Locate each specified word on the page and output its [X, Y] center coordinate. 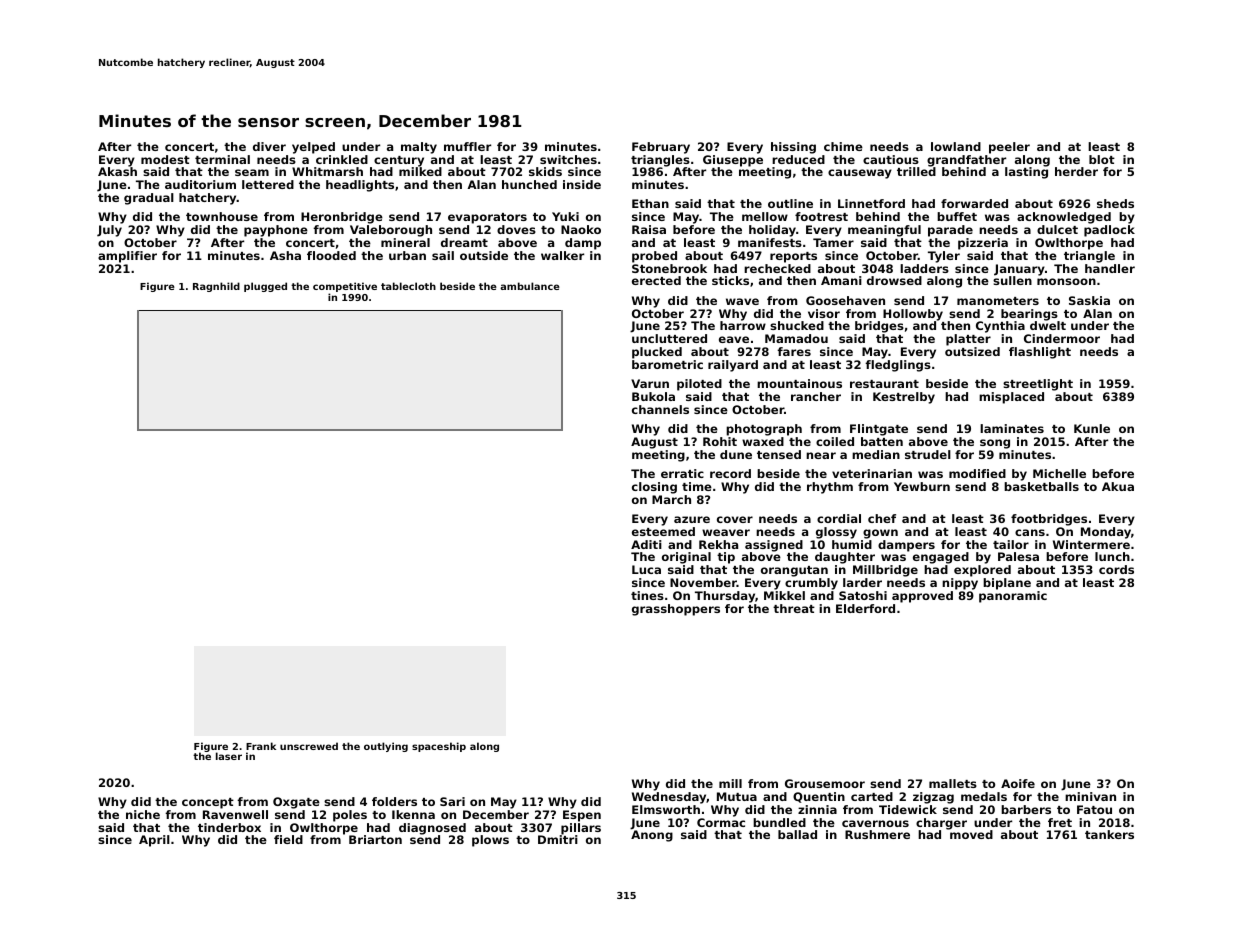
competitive [345, 287]
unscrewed [309, 746]
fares [794, 351]
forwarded [974, 203]
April [154, 841]
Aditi [646, 544]
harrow [743, 325]
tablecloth [408, 286]
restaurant [884, 384]
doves [516, 229]
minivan [1090, 796]
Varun [650, 383]
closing [654, 488]
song [995, 444]
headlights [360, 186]
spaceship [439, 747]
